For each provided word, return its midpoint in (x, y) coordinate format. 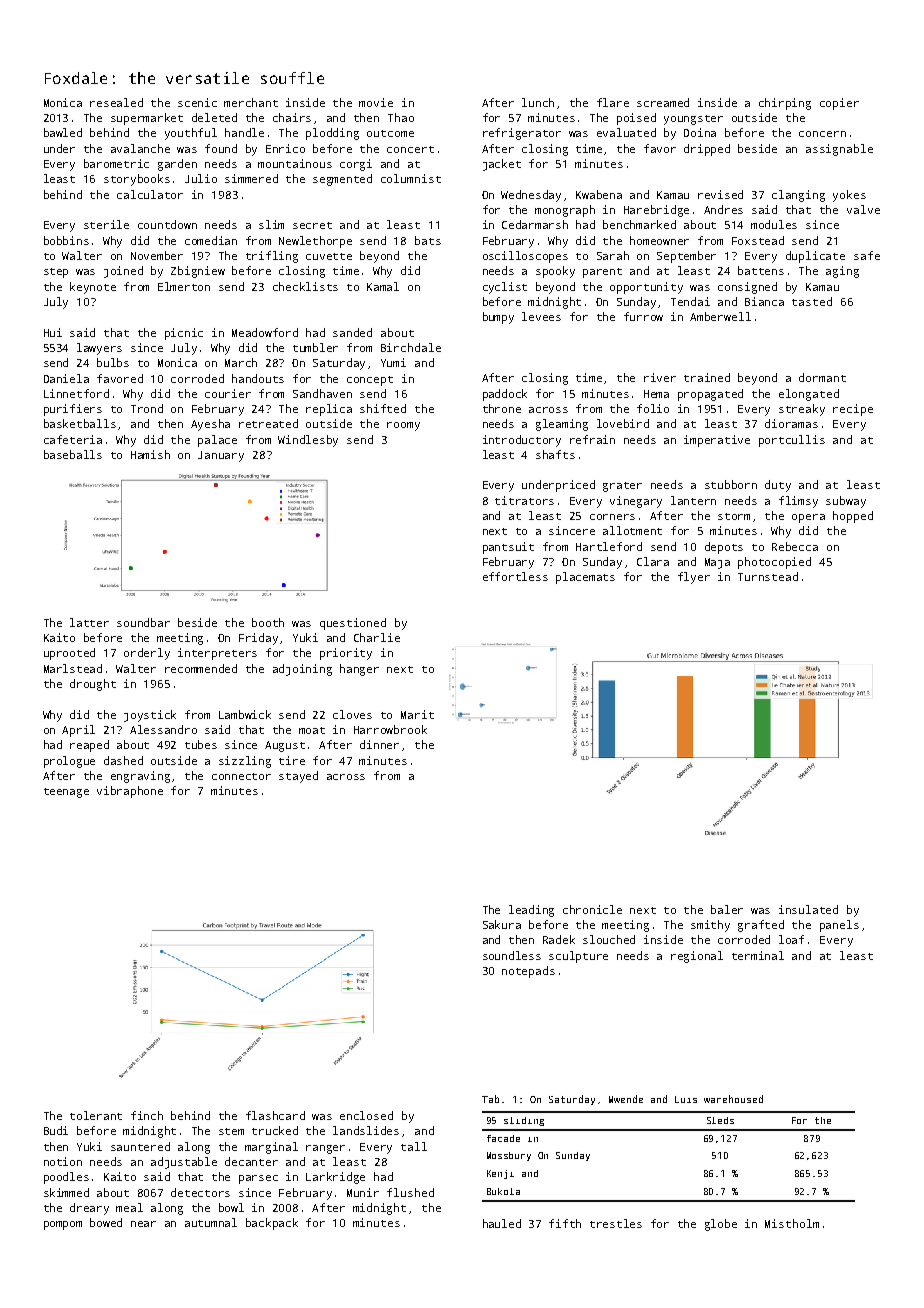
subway (846, 502)
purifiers (73, 410)
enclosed (366, 1115)
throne (502, 408)
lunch (538, 102)
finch (147, 1115)
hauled (502, 1223)
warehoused (733, 1099)
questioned (353, 624)
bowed (106, 1222)
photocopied (774, 563)
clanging (798, 196)
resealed (116, 102)
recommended (201, 668)
